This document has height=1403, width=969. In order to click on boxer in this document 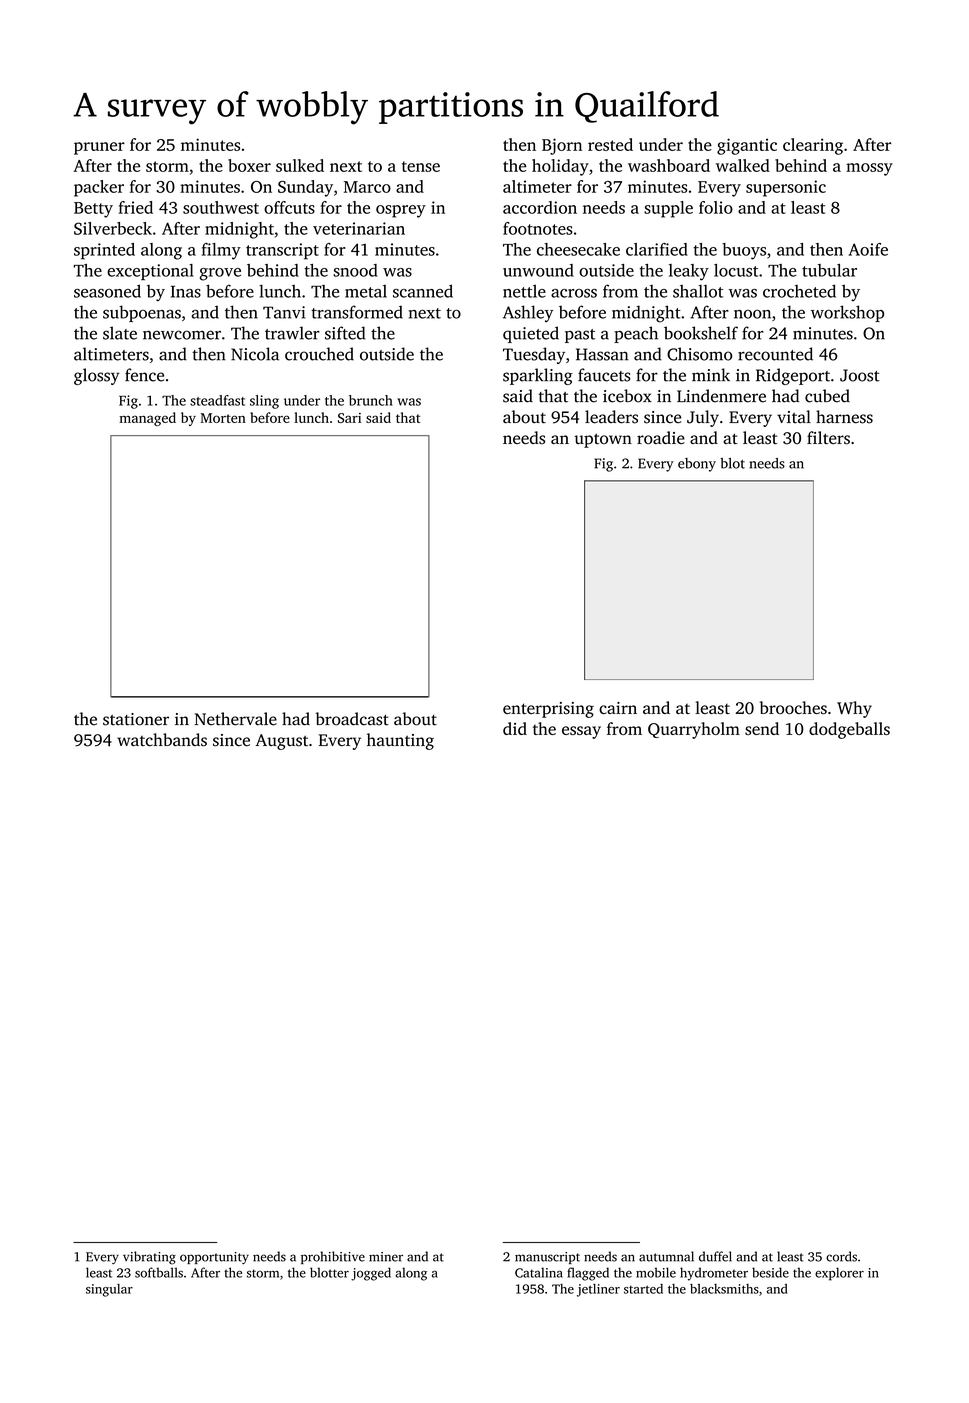, I will do `click(249, 165)`.
